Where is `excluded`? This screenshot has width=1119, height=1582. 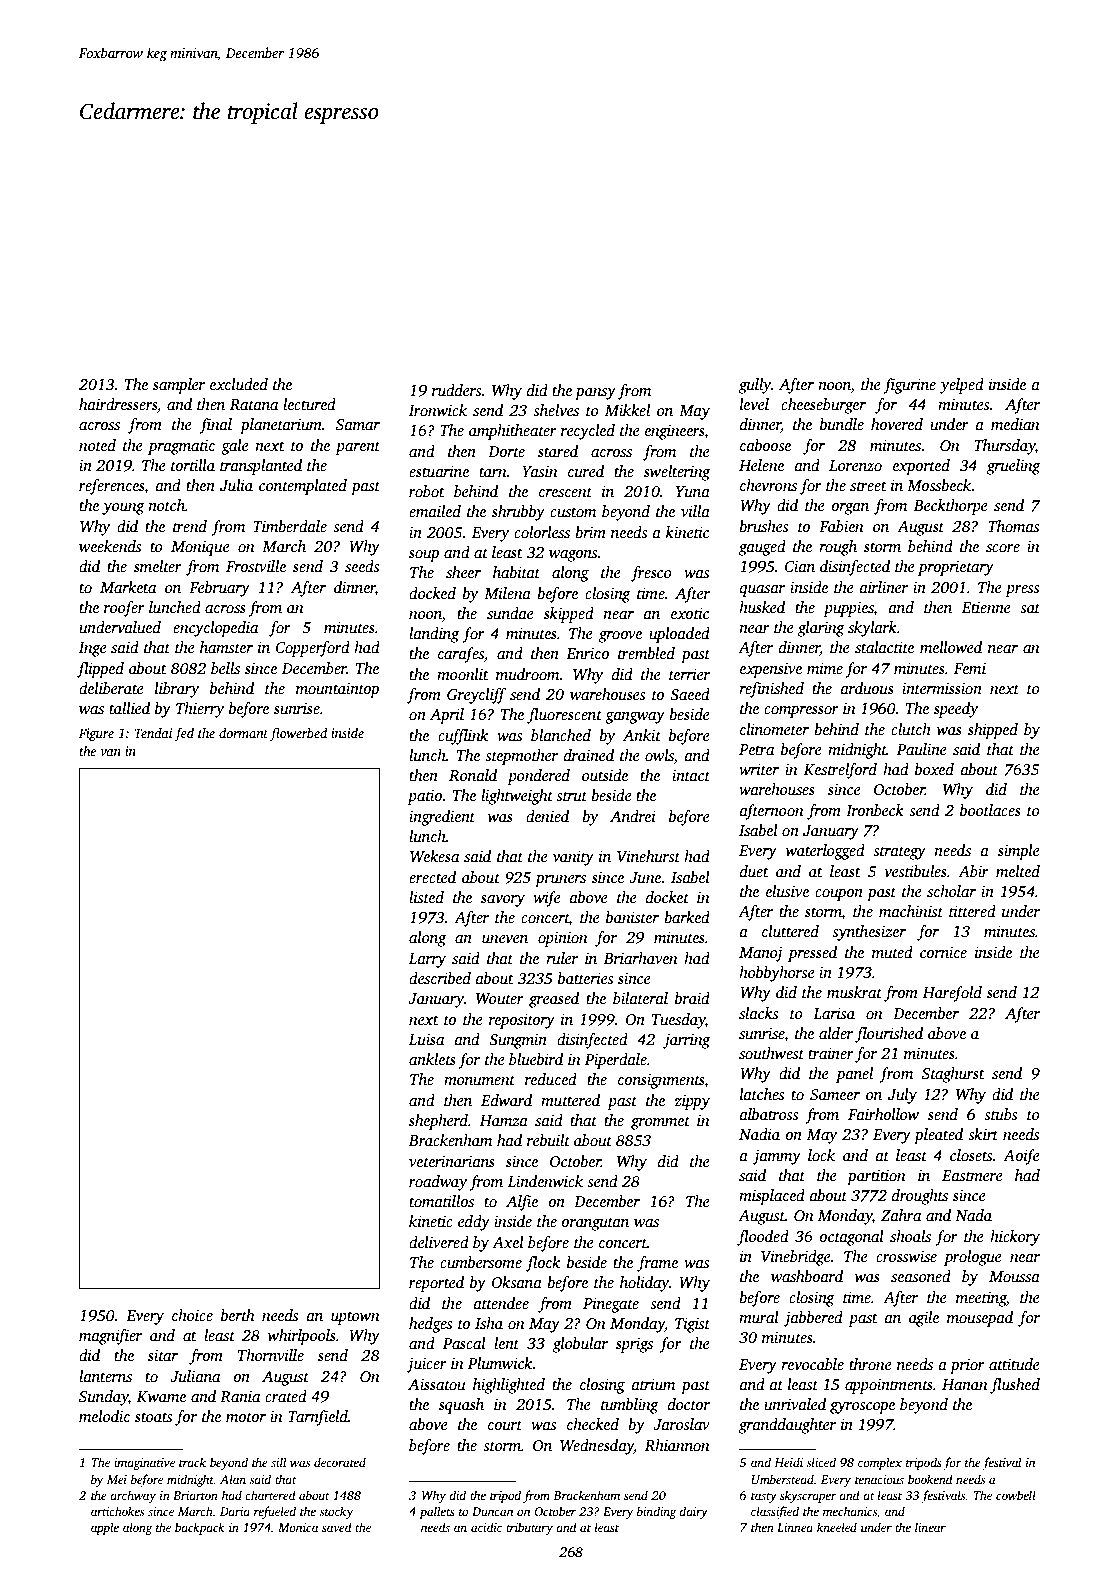 excluded is located at coordinates (239, 384).
